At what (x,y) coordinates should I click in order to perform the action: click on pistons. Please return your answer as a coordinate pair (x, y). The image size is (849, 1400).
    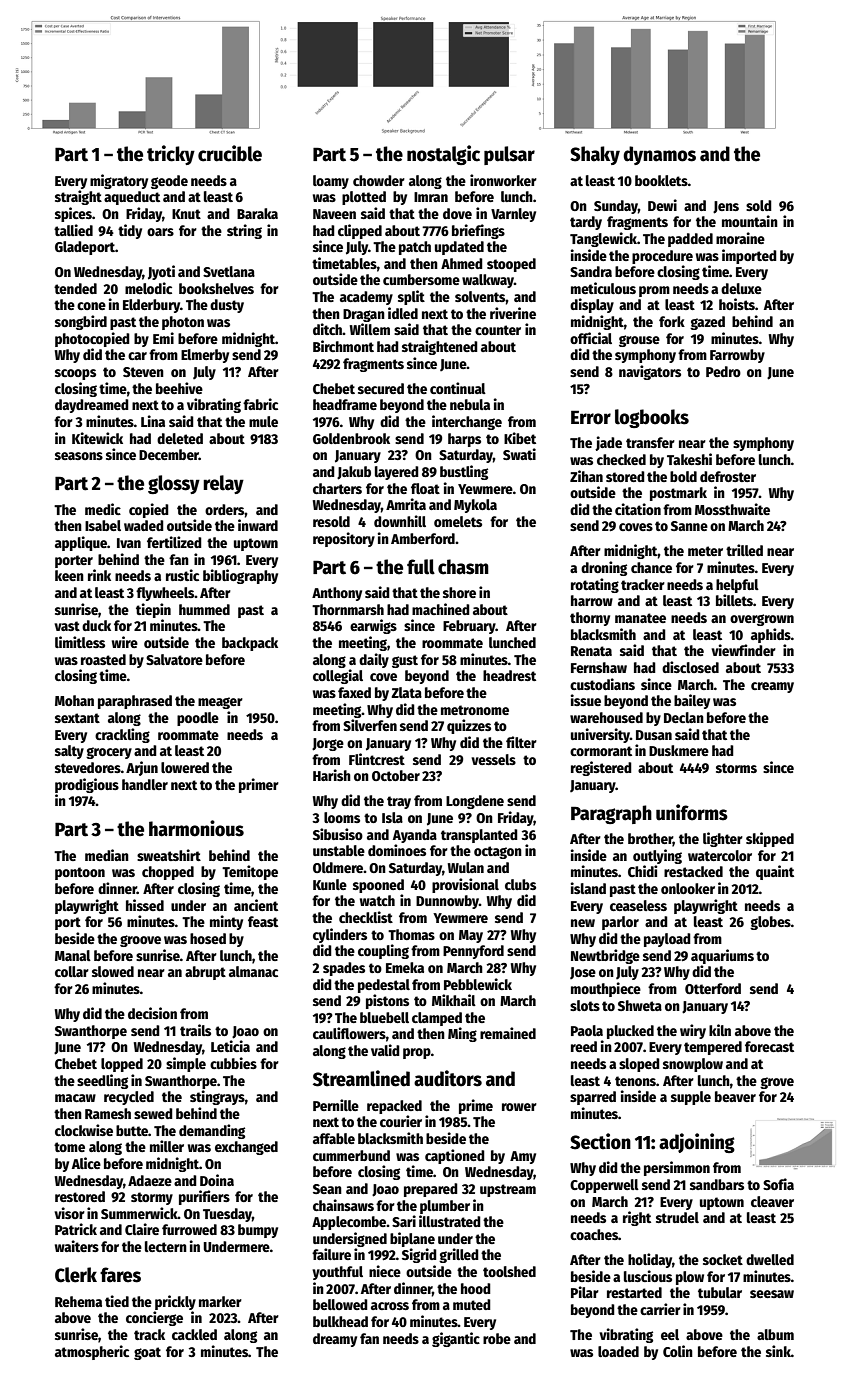
    Looking at the image, I should click on (387, 1001).
